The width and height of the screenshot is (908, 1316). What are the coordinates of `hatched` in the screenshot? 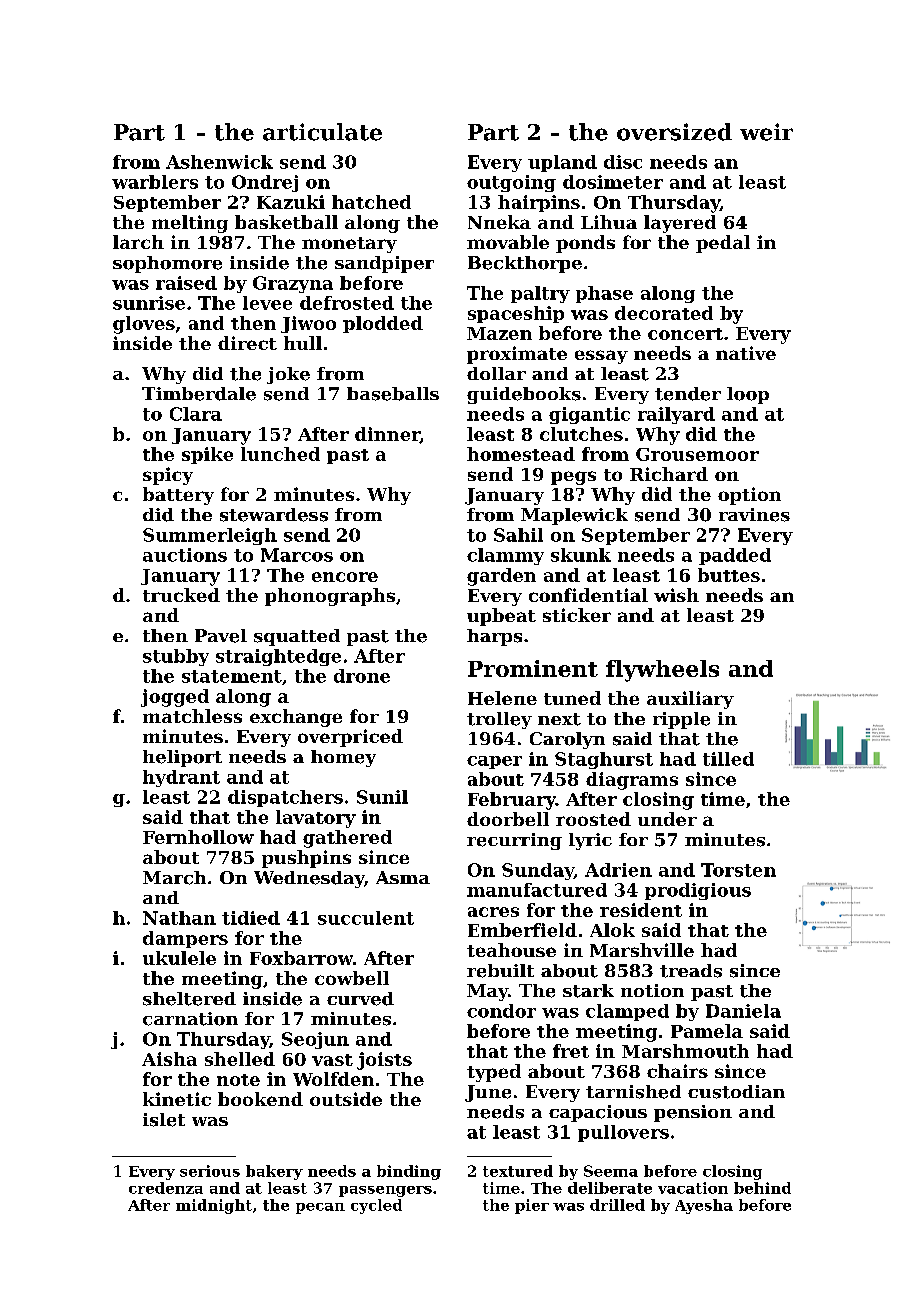 It's located at (371, 202).
